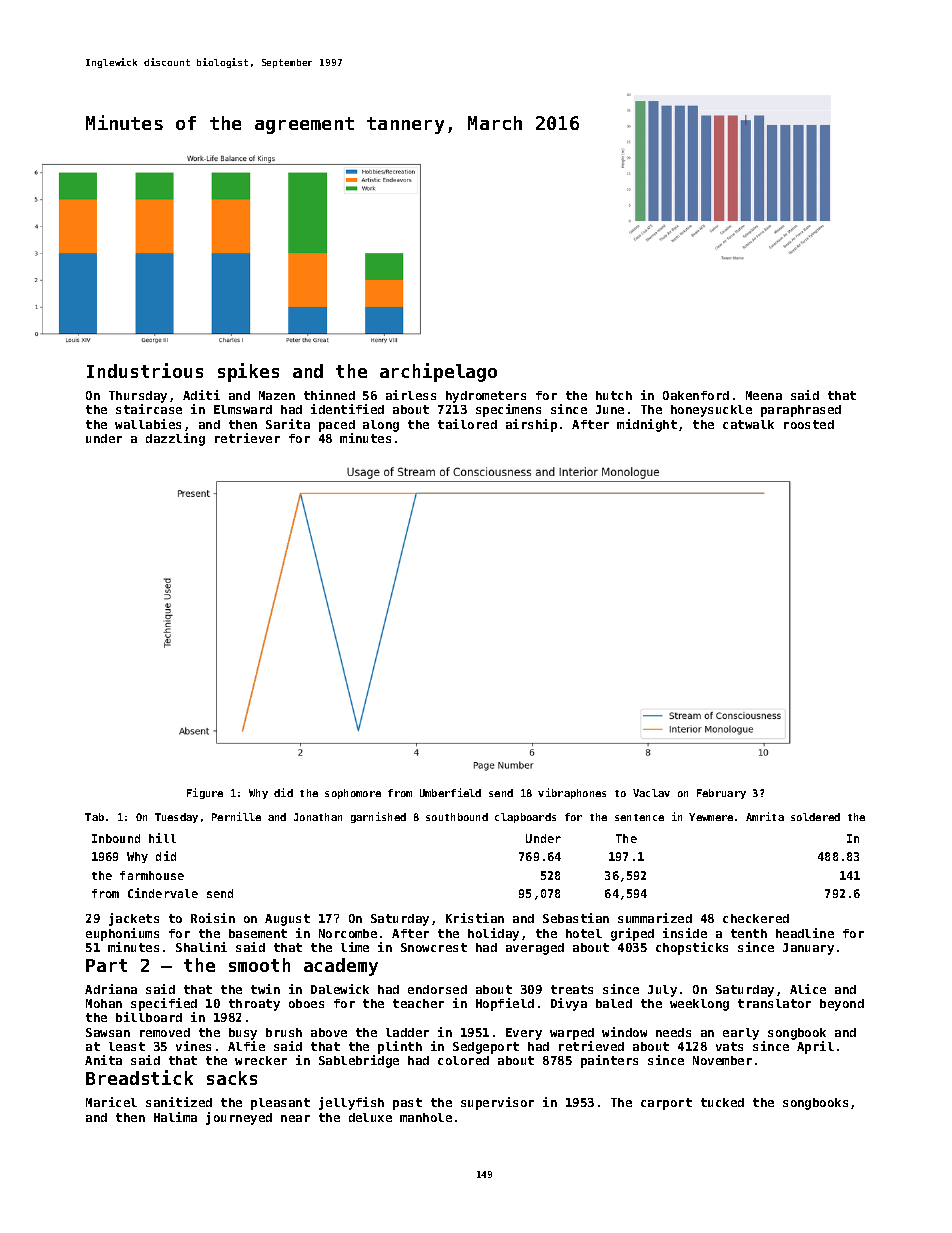 The image size is (952, 1233). What do you see at coordinates (370, 1117) in the page?
I see `deluxe` at bounding box center [370, 1117].
